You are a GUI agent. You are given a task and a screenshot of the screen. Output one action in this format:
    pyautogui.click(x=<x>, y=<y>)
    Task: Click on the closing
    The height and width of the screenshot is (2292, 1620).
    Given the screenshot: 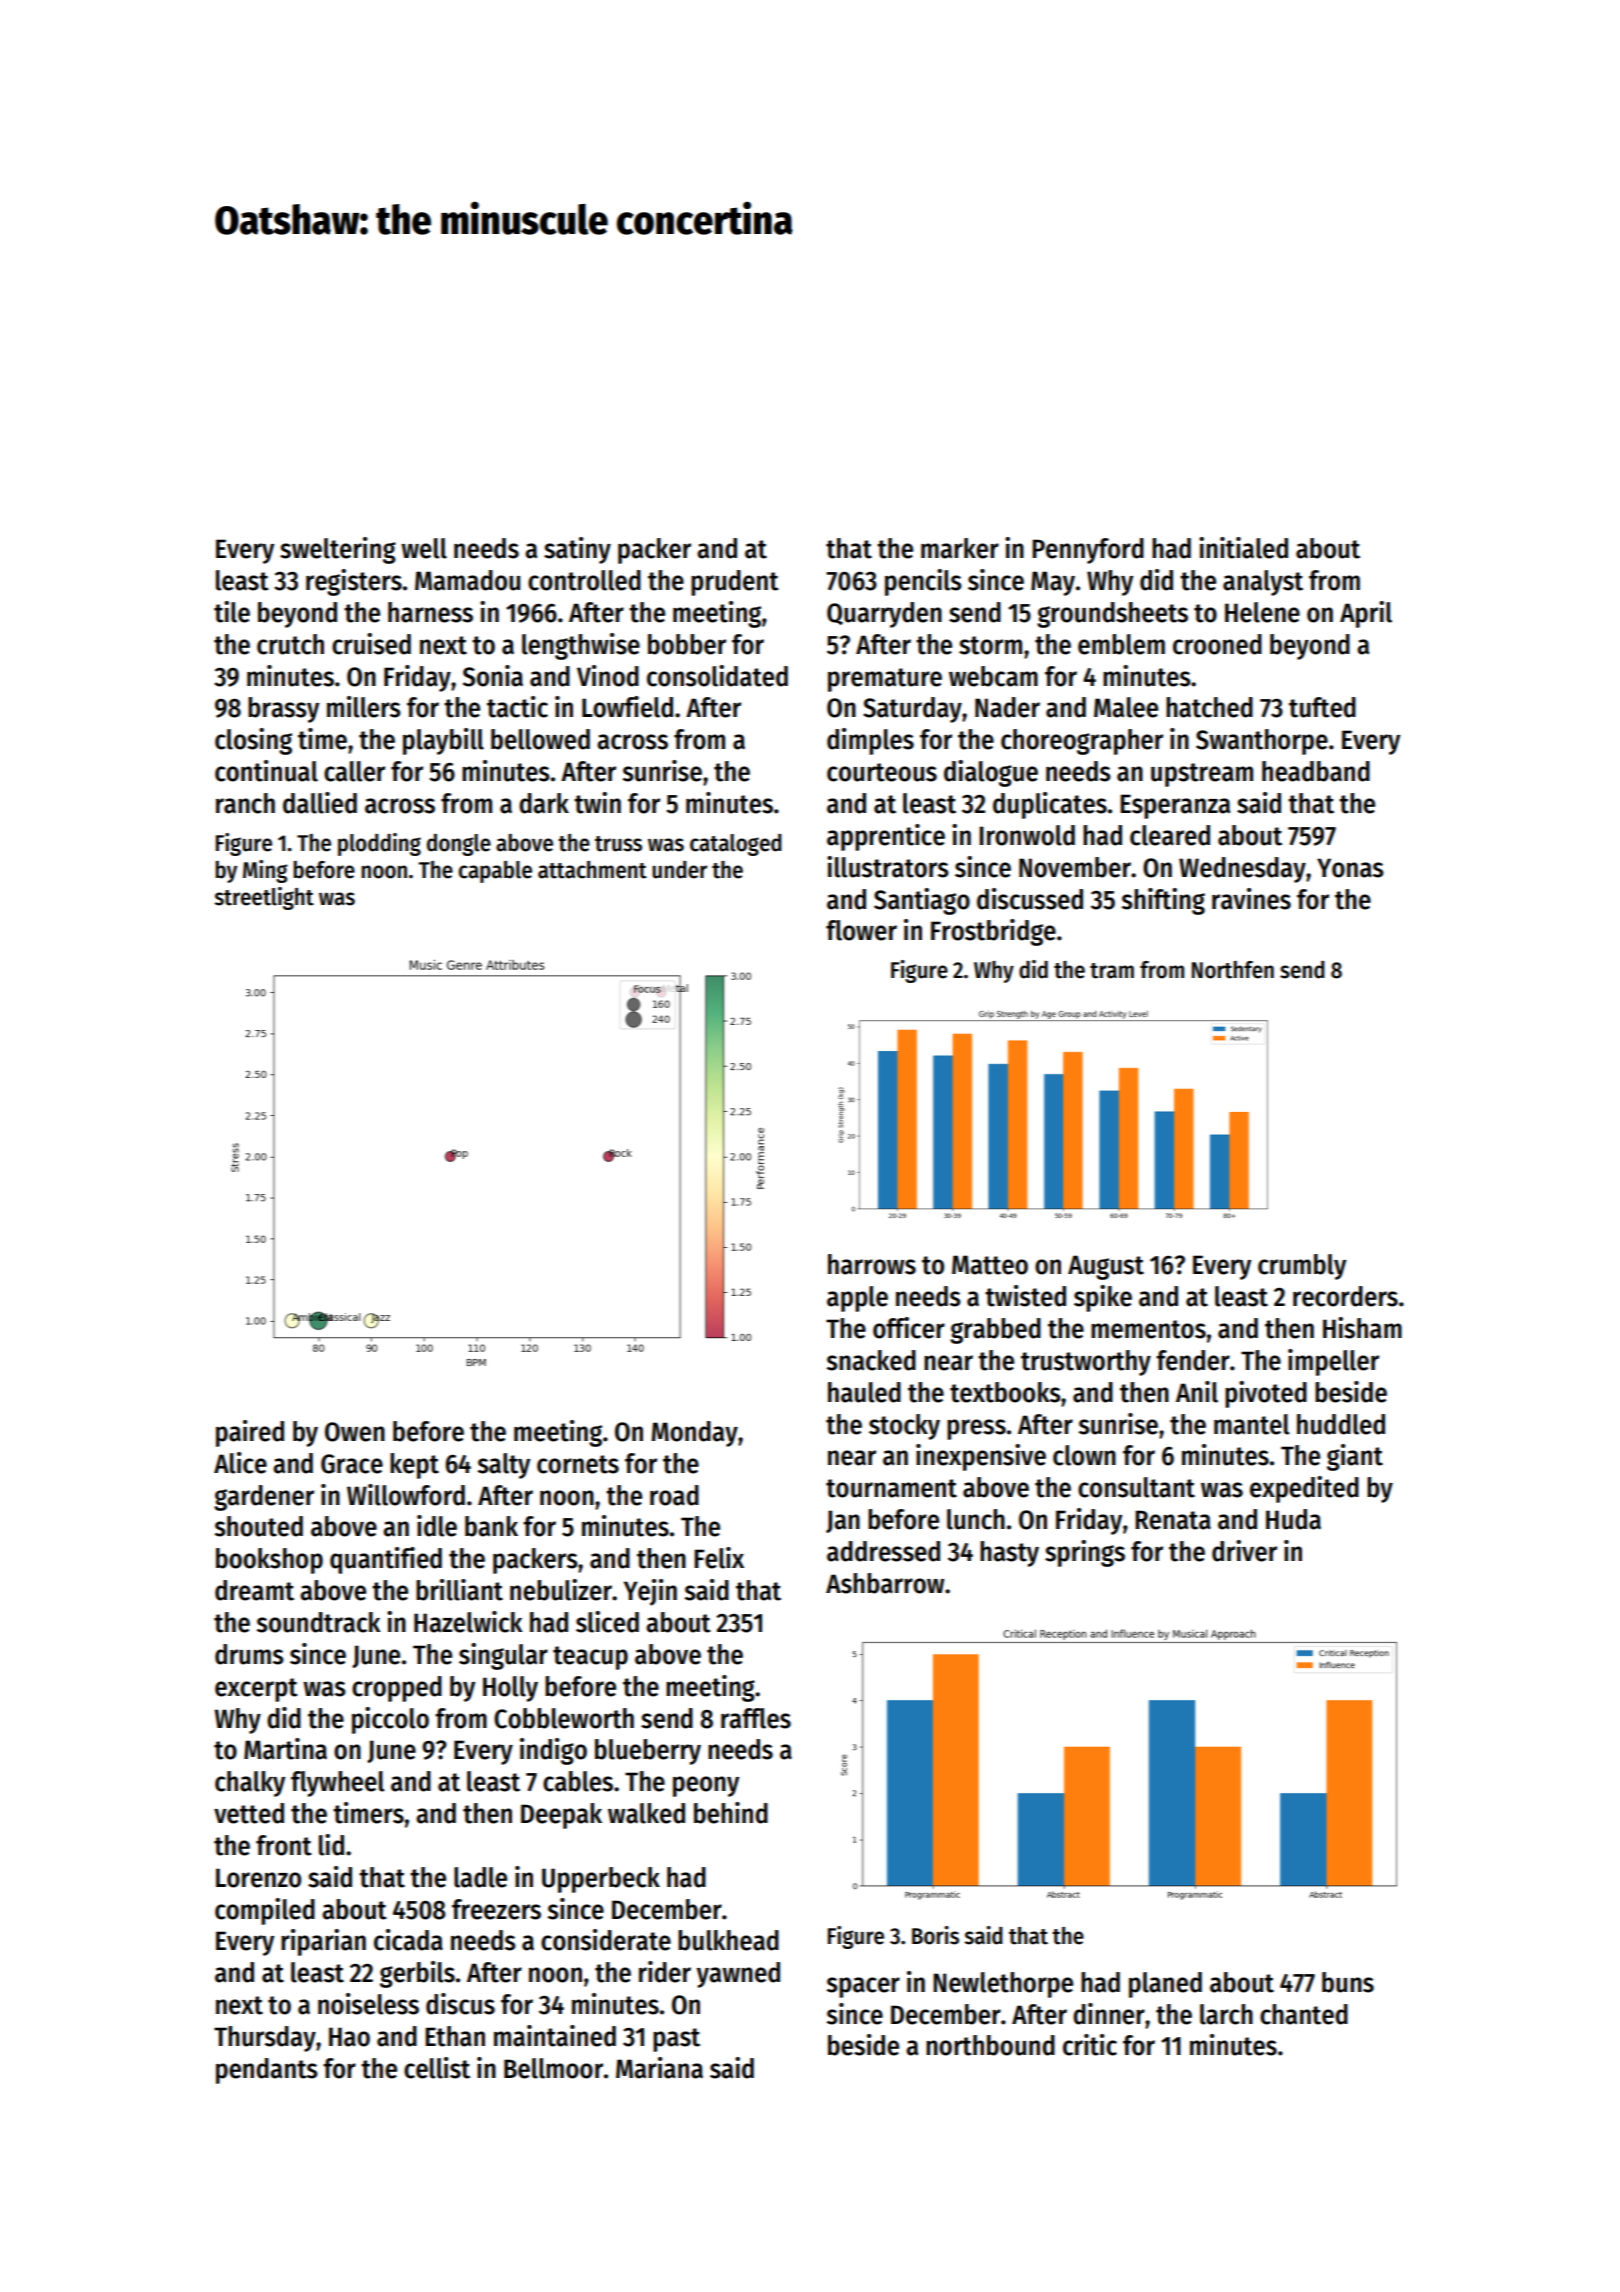 What is the action you would take?
    pyautogui.click(x=253, y=741)
